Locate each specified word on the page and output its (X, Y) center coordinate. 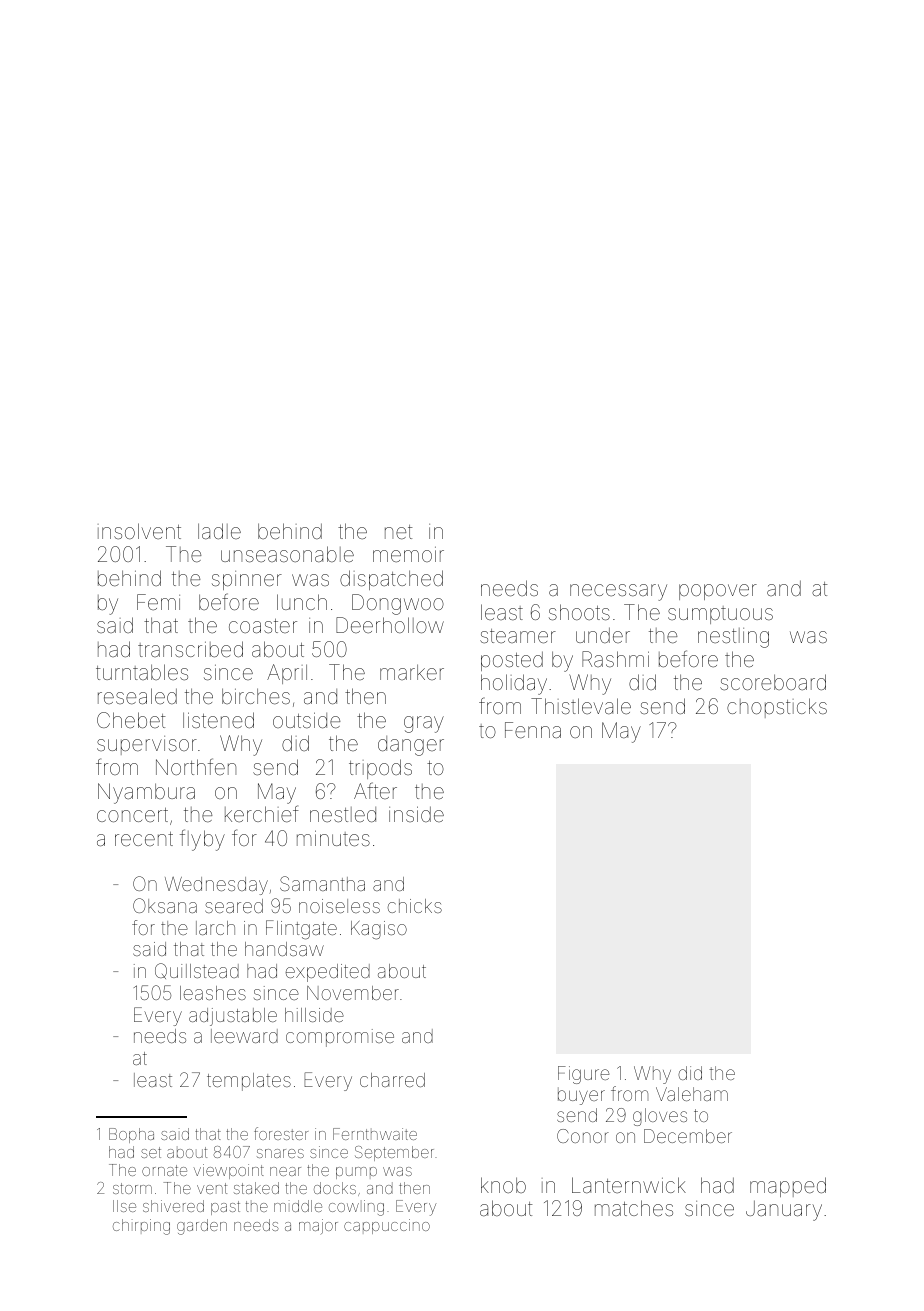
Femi (158, 602)
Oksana (165, 905)
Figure (583, 1075)
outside (306, 720)
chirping (141, 1227)
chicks (415, 906)
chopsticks (777, 708)
